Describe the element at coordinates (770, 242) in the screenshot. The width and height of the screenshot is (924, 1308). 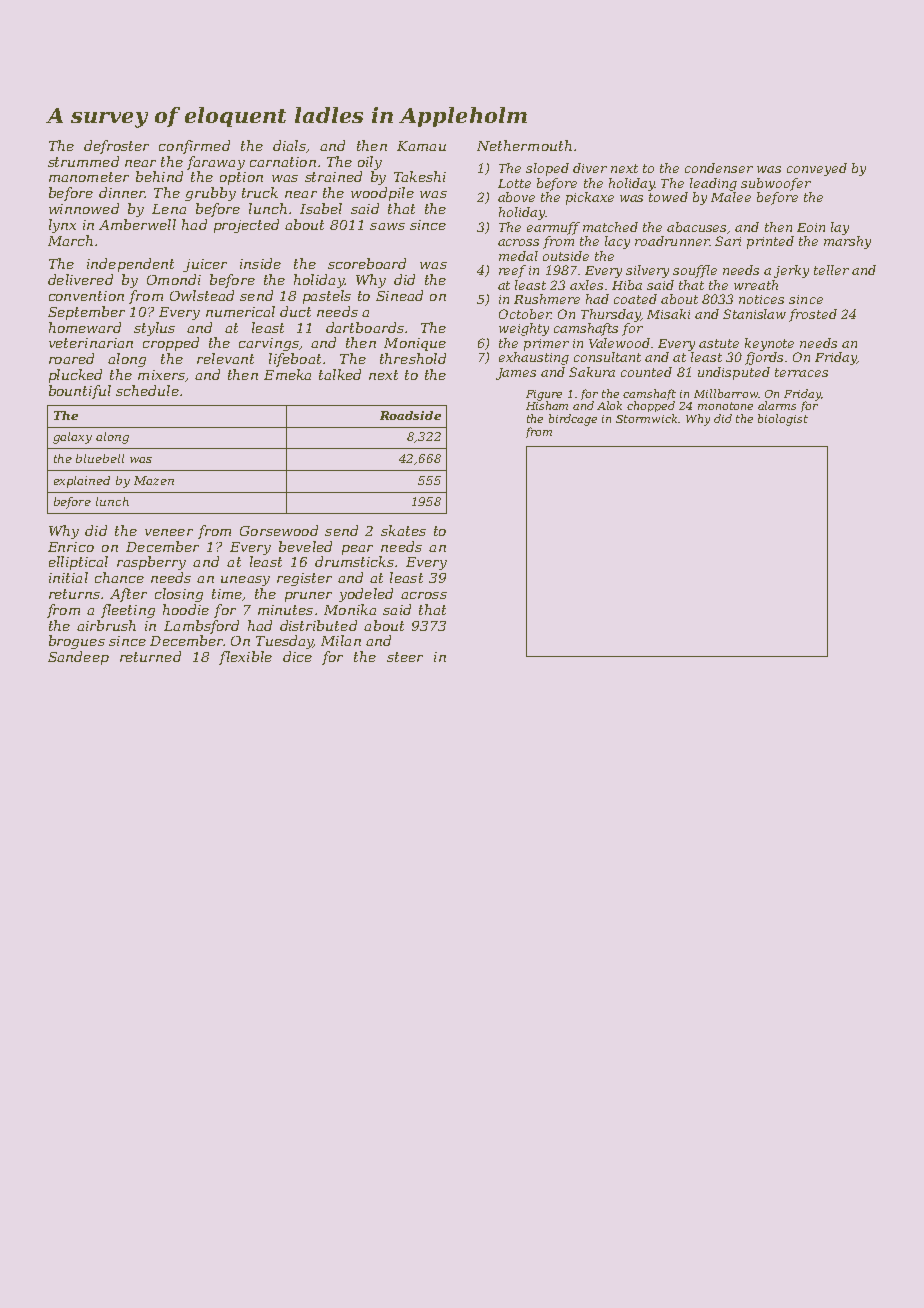
I see `printed` at that location.
